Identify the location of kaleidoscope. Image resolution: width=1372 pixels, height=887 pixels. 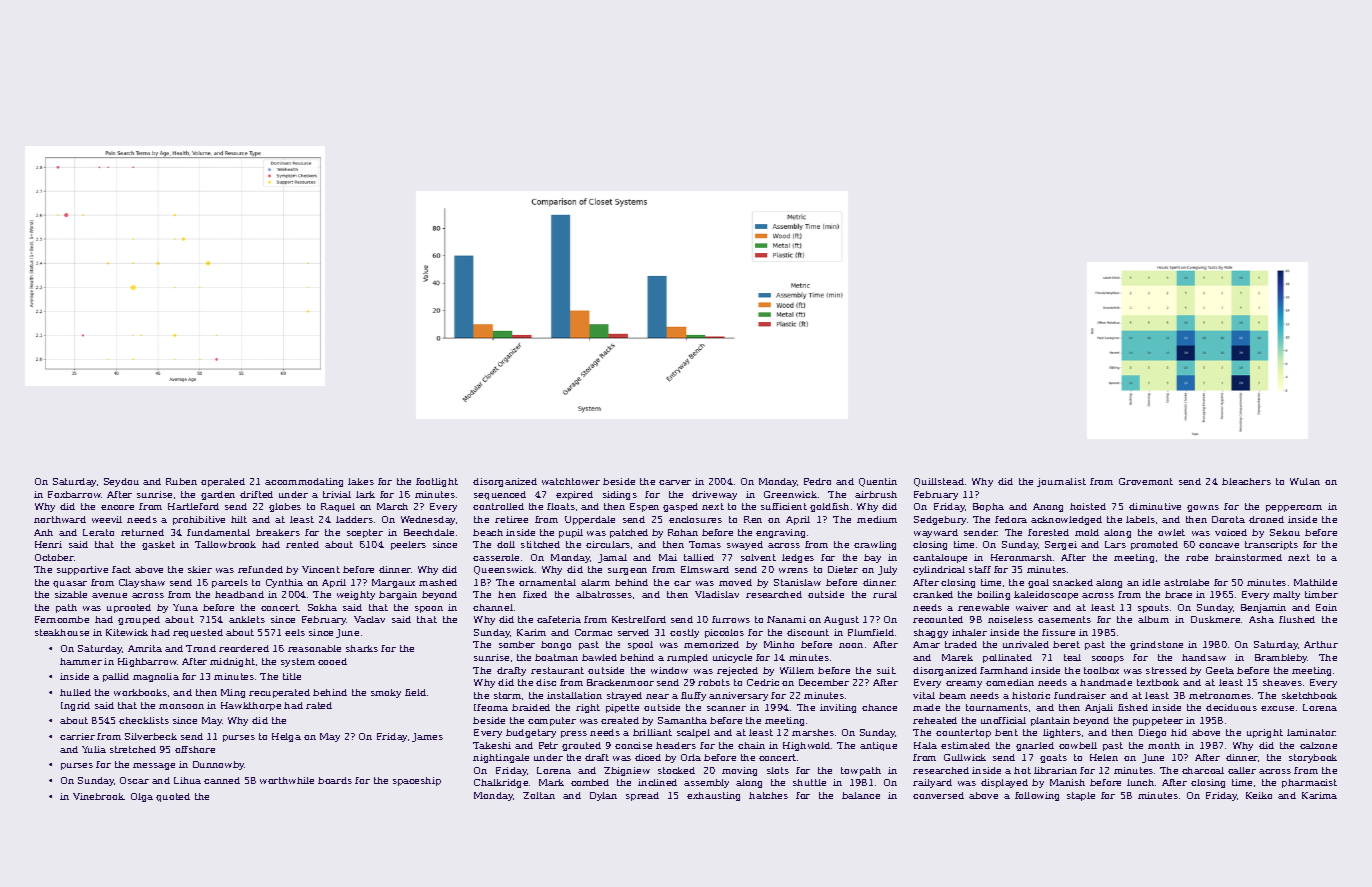
(1046, 595).
